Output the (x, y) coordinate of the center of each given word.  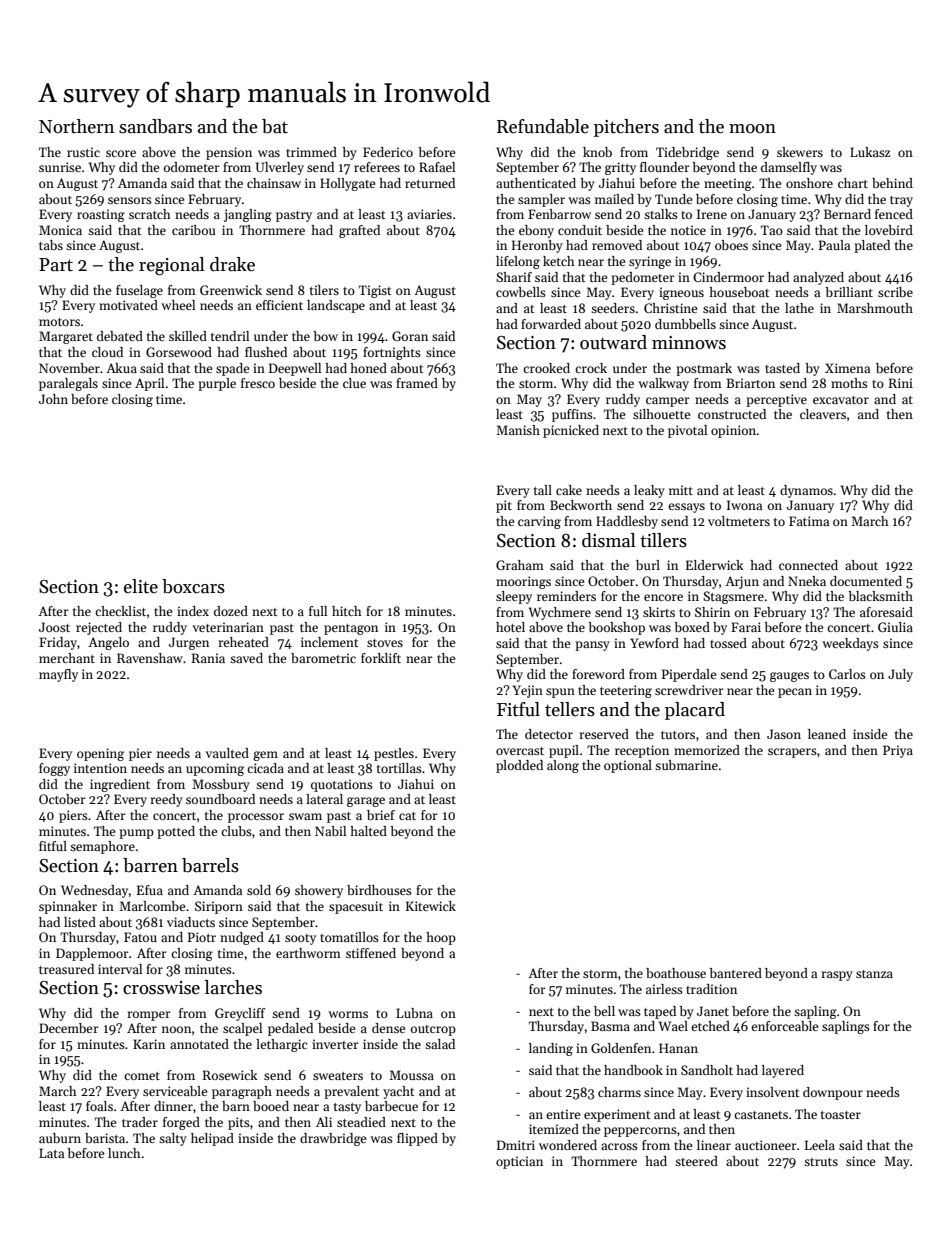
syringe (650, 262)
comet (142, 1076)
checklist (120, 611)
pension (229, 153)
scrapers (792, 753)
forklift (381, 658)
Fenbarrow (559, 214)
